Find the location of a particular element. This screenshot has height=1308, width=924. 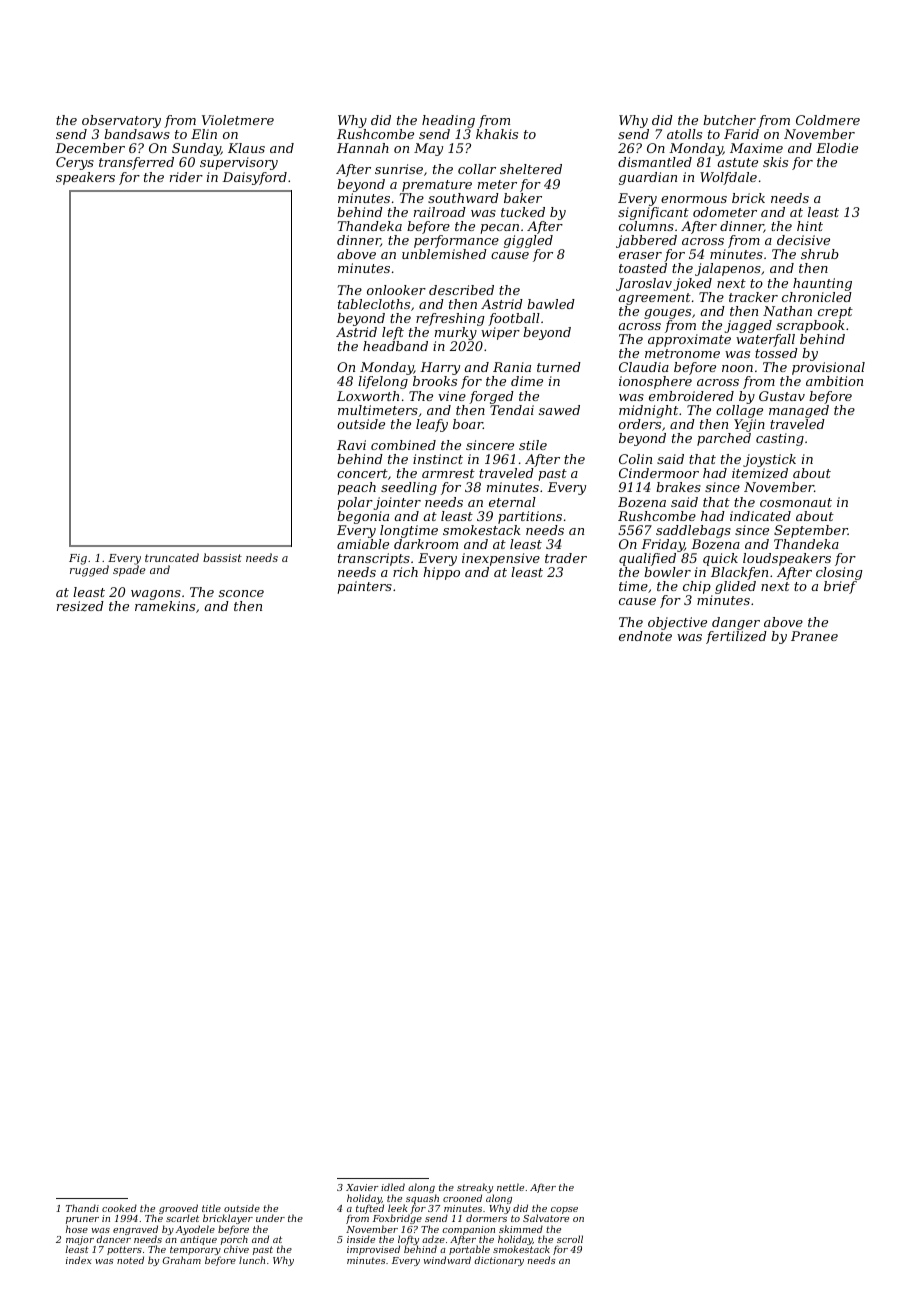

copse is located at coordinates (564, 1210).
